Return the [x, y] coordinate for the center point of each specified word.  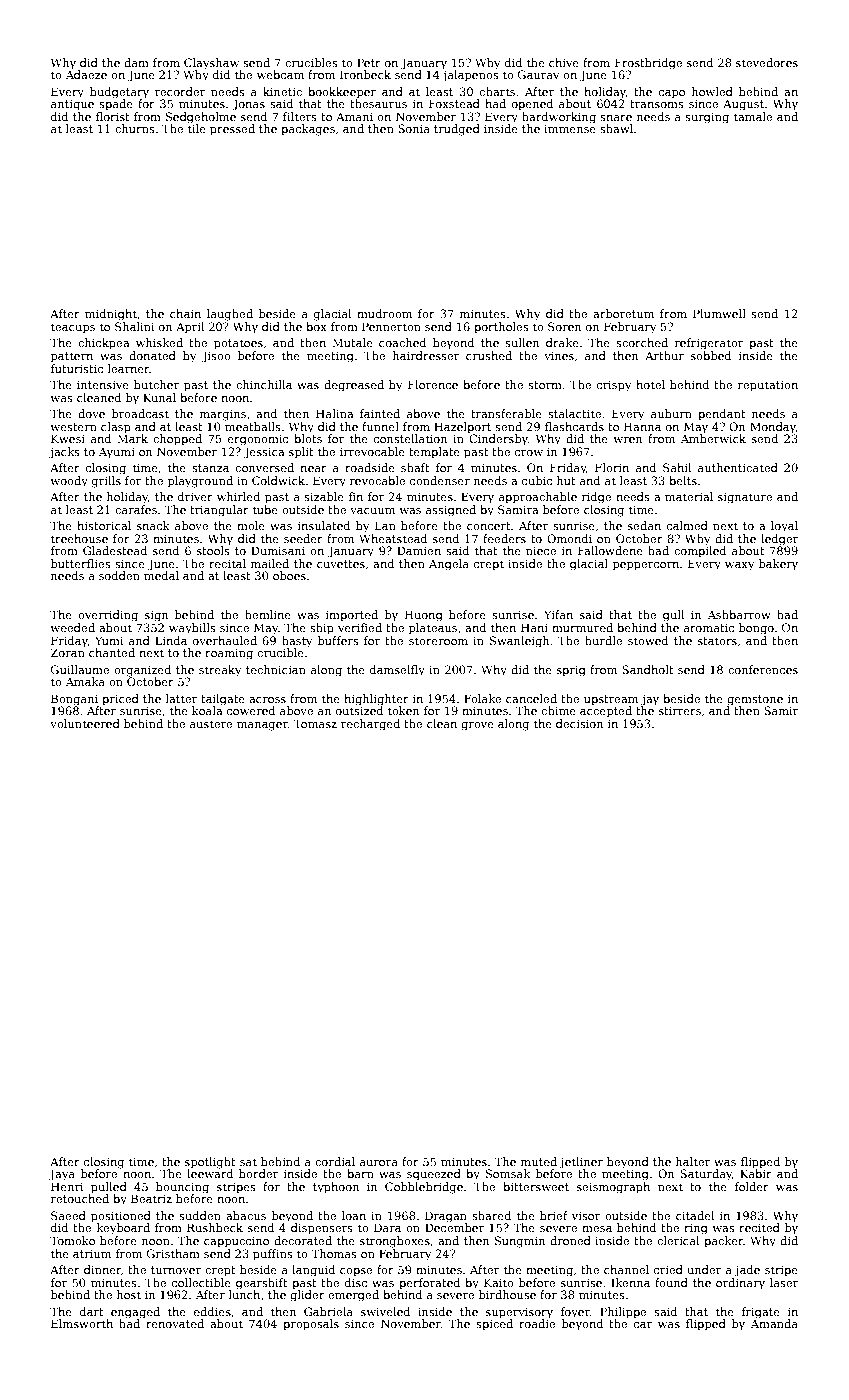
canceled [531, 698]
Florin [612, 467]
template [434, 453]
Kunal [159, 397]
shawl [616, 128]
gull [673, 616]
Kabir [756, 1173]
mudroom [384, 313]
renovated [175, 1323]
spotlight [210, 1163]
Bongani [74, 700]
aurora [379, 1163]
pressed [232, 130]
